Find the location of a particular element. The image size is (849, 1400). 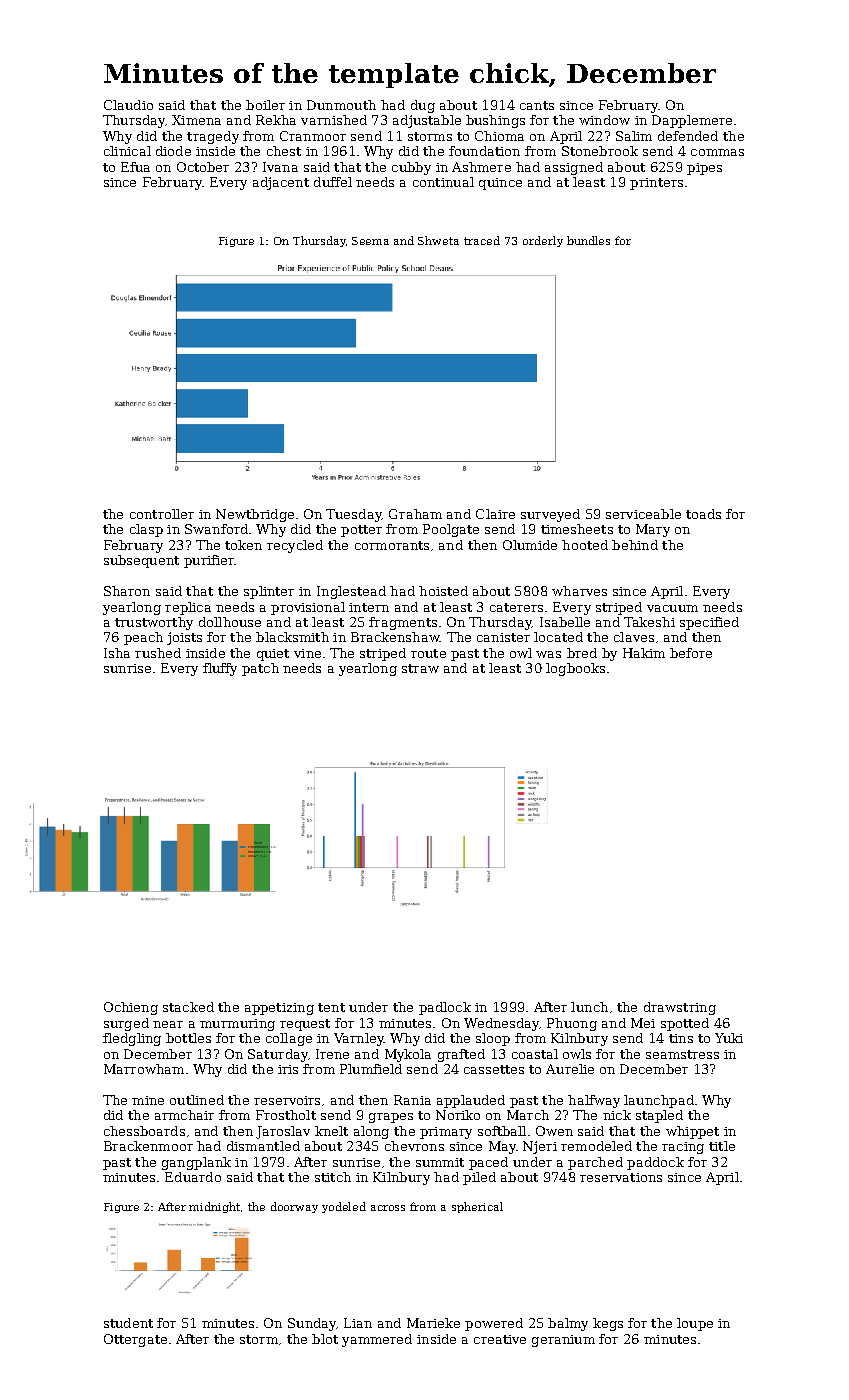

Njeri is located at coordinates (540, 1147).
